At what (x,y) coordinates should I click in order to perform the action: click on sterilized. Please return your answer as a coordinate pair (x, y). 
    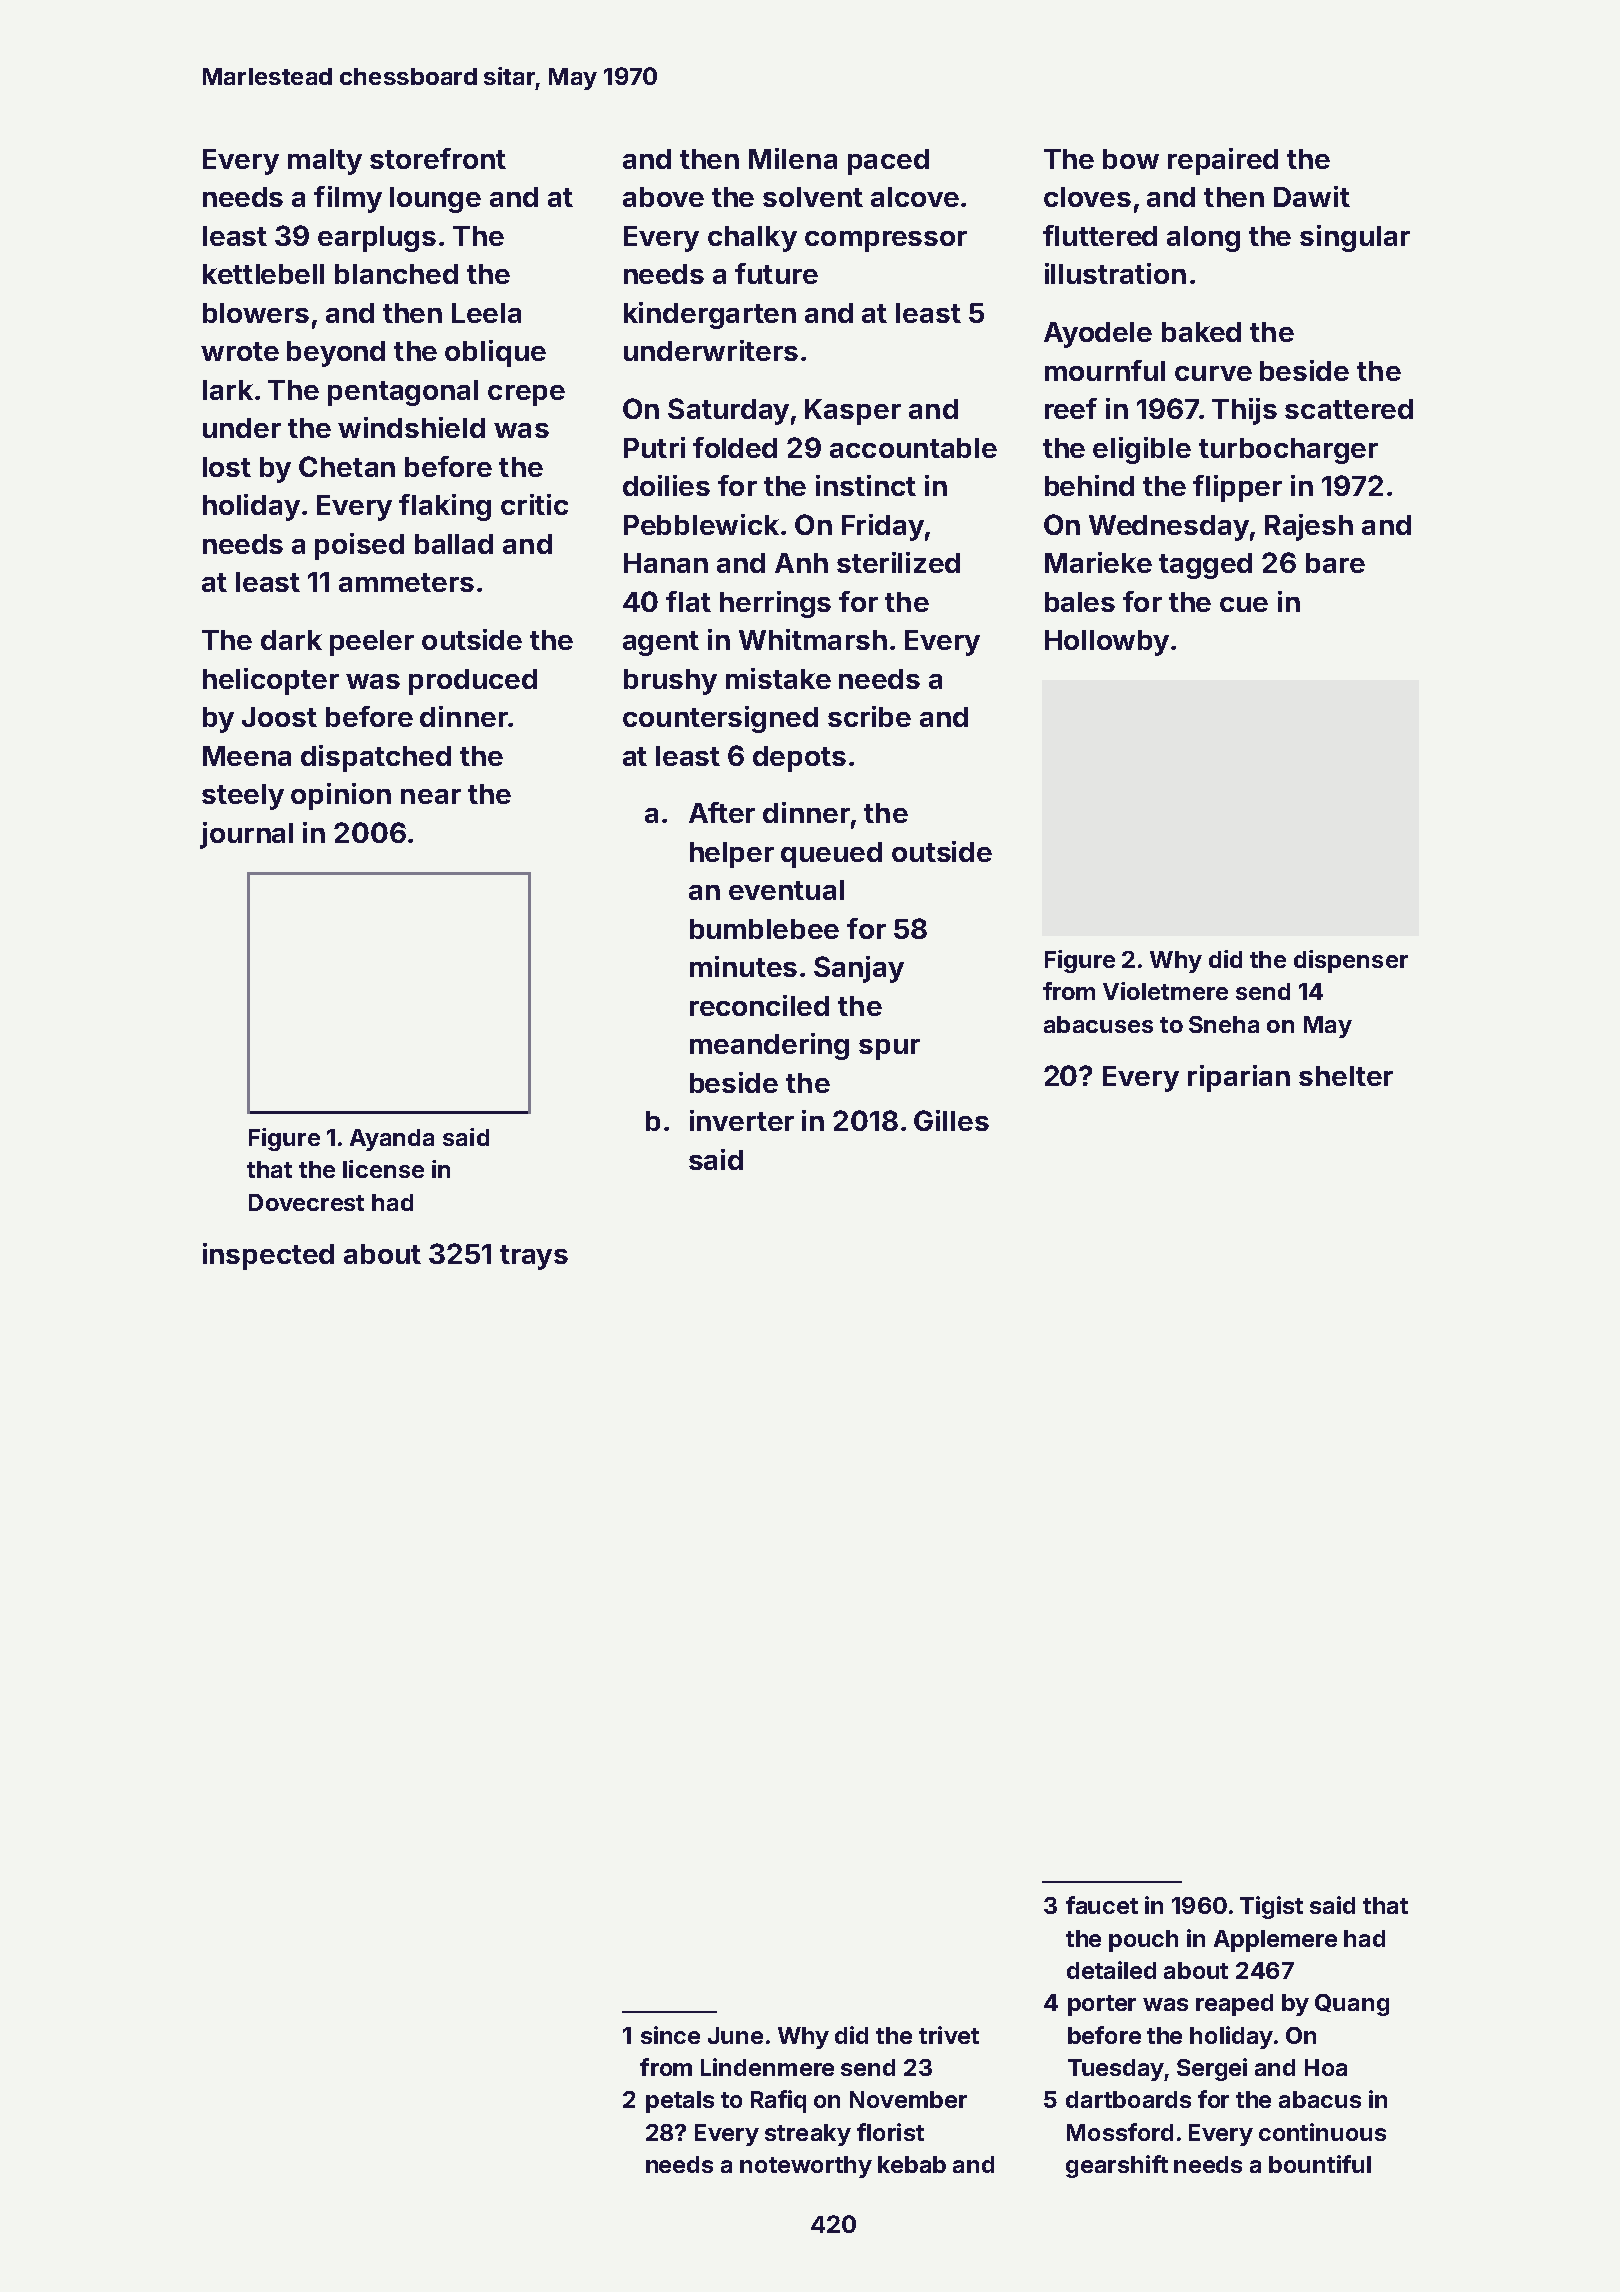
    Looking at the image, I should click on (898, 562).
